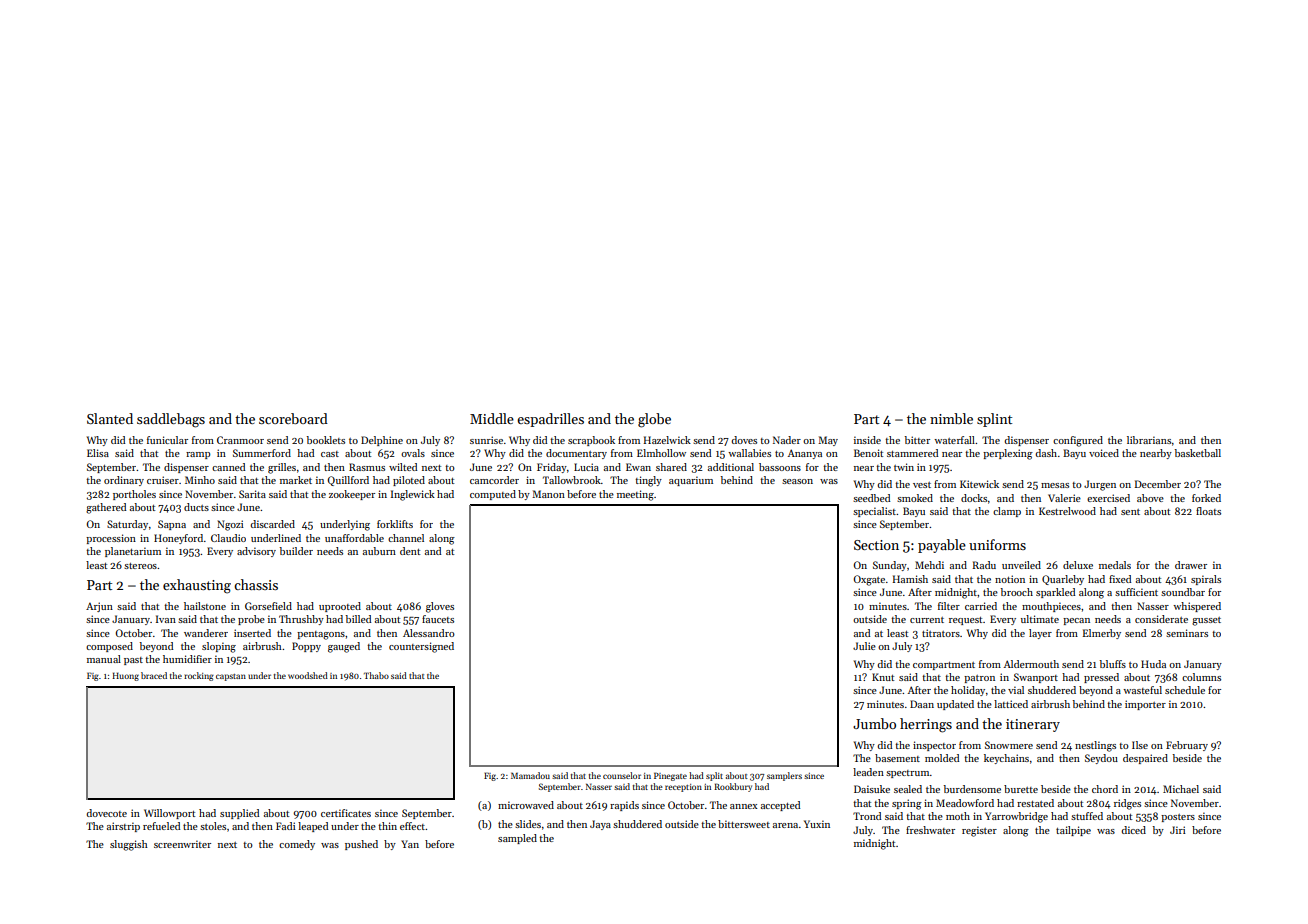 Image resolution: width=1308 pixels, height=924 pixels. What do you see at coordinates (410, 844) in the image?
I see `Yan` at bounding box center [410, 844].
